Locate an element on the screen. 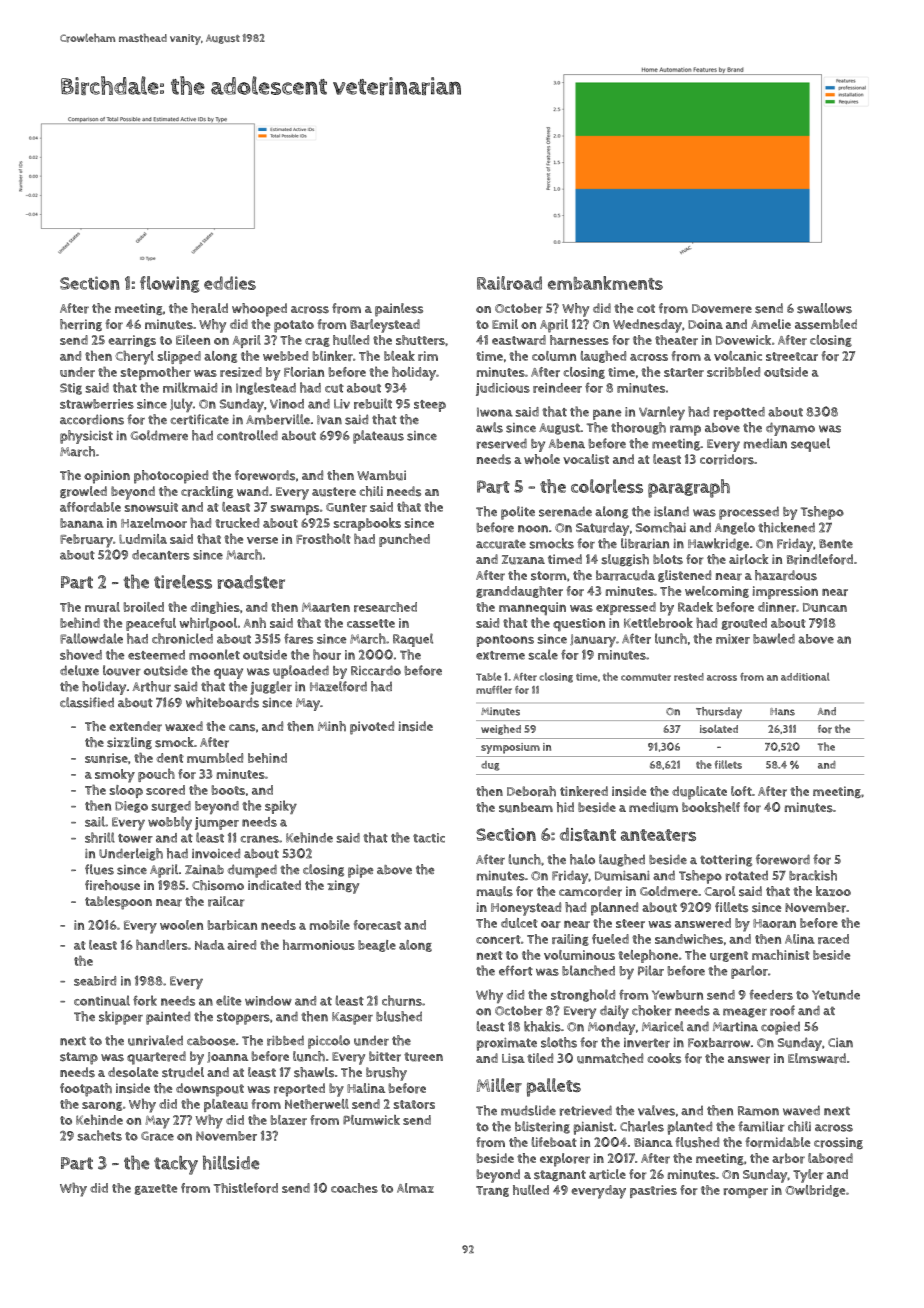  painless is located at coordinates (399, 310).
